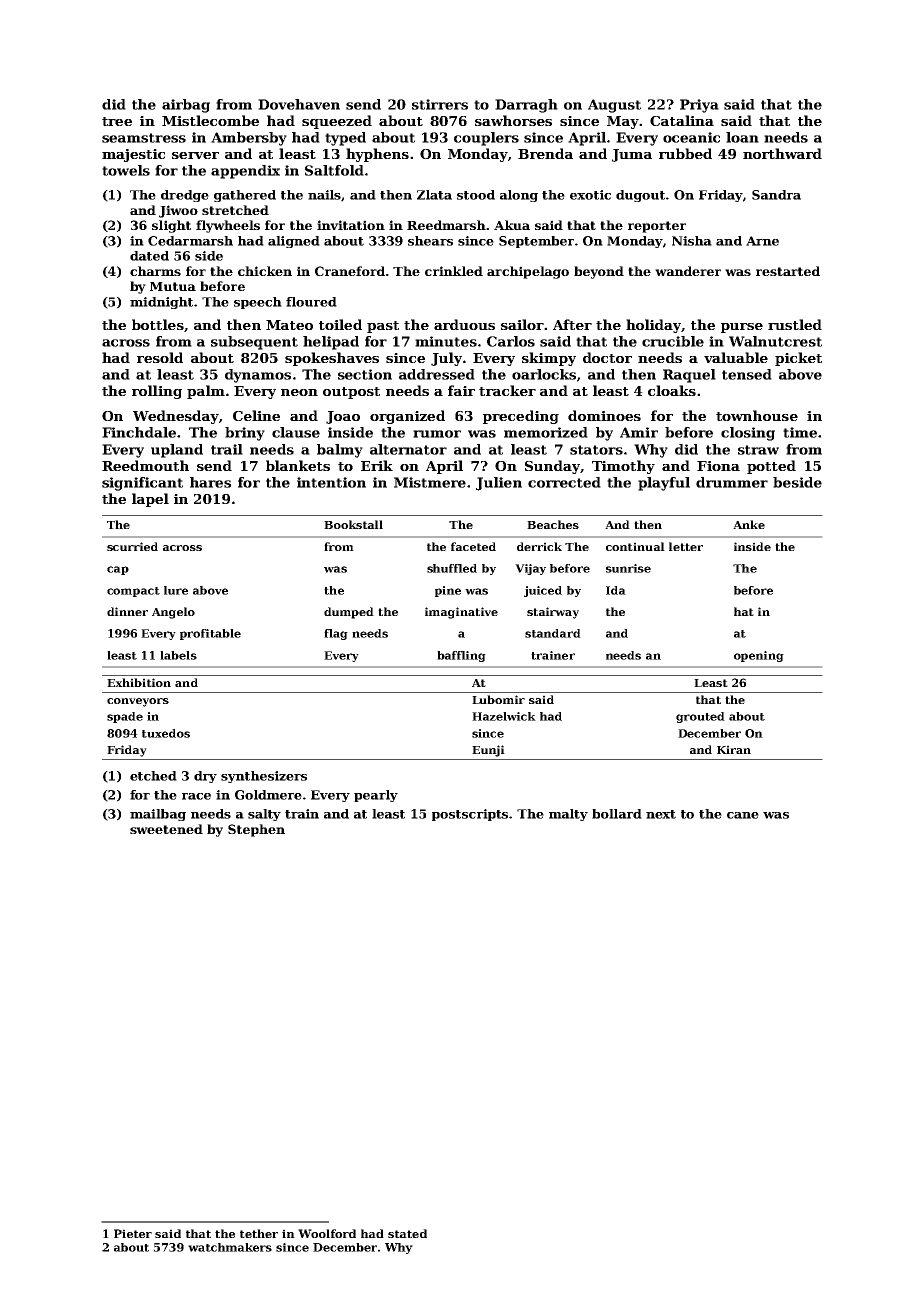 This page has height=1308, width=924. I want to click on continual, so click(635, 546).
